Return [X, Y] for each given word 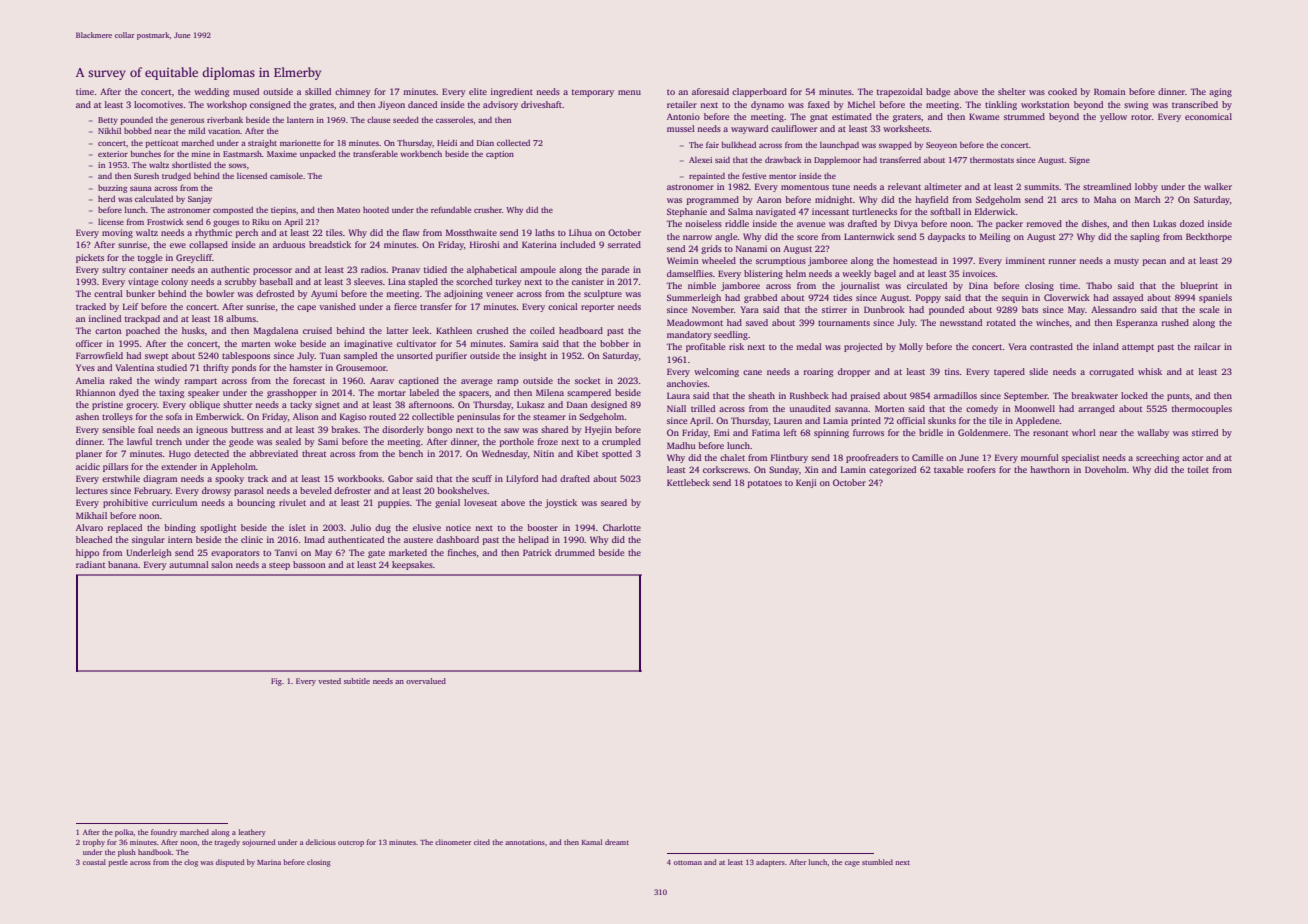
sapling [1145, 237]
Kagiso [353, 417]
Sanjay [200, 200]
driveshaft [541, 104]
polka [124, 833]
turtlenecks [874, 211]
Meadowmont [695, 322]
